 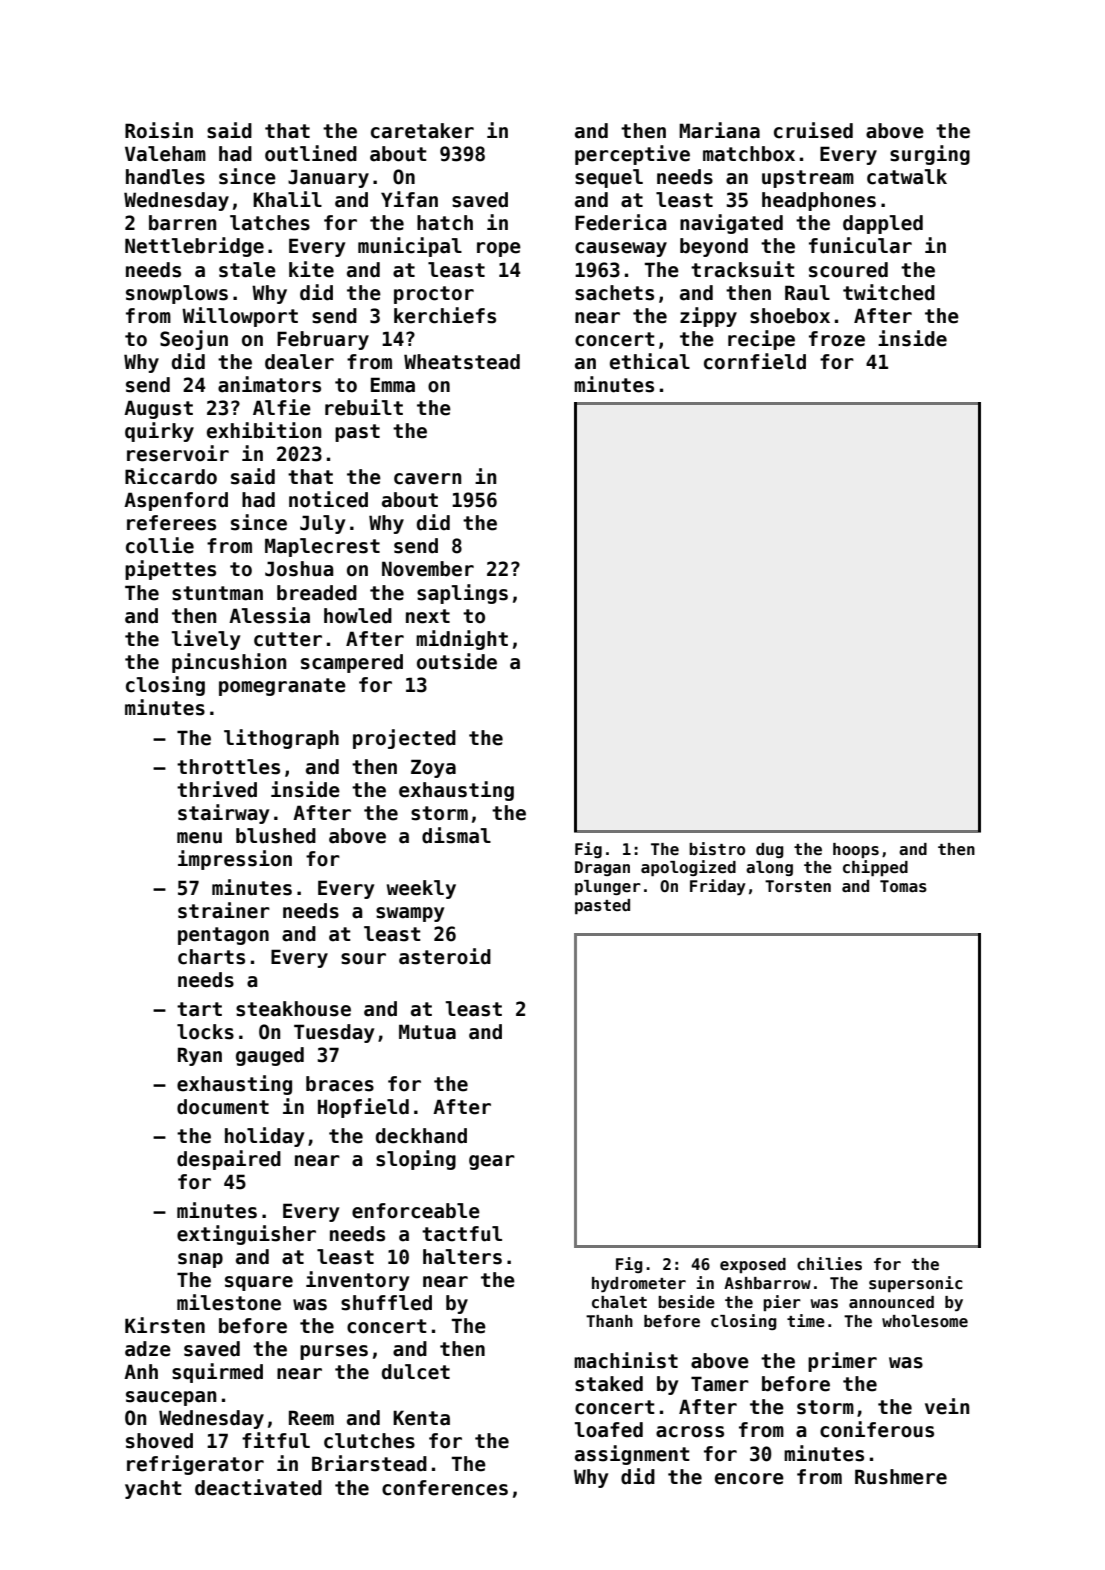 I want to click on dismal, so click(x=456, y=835).
